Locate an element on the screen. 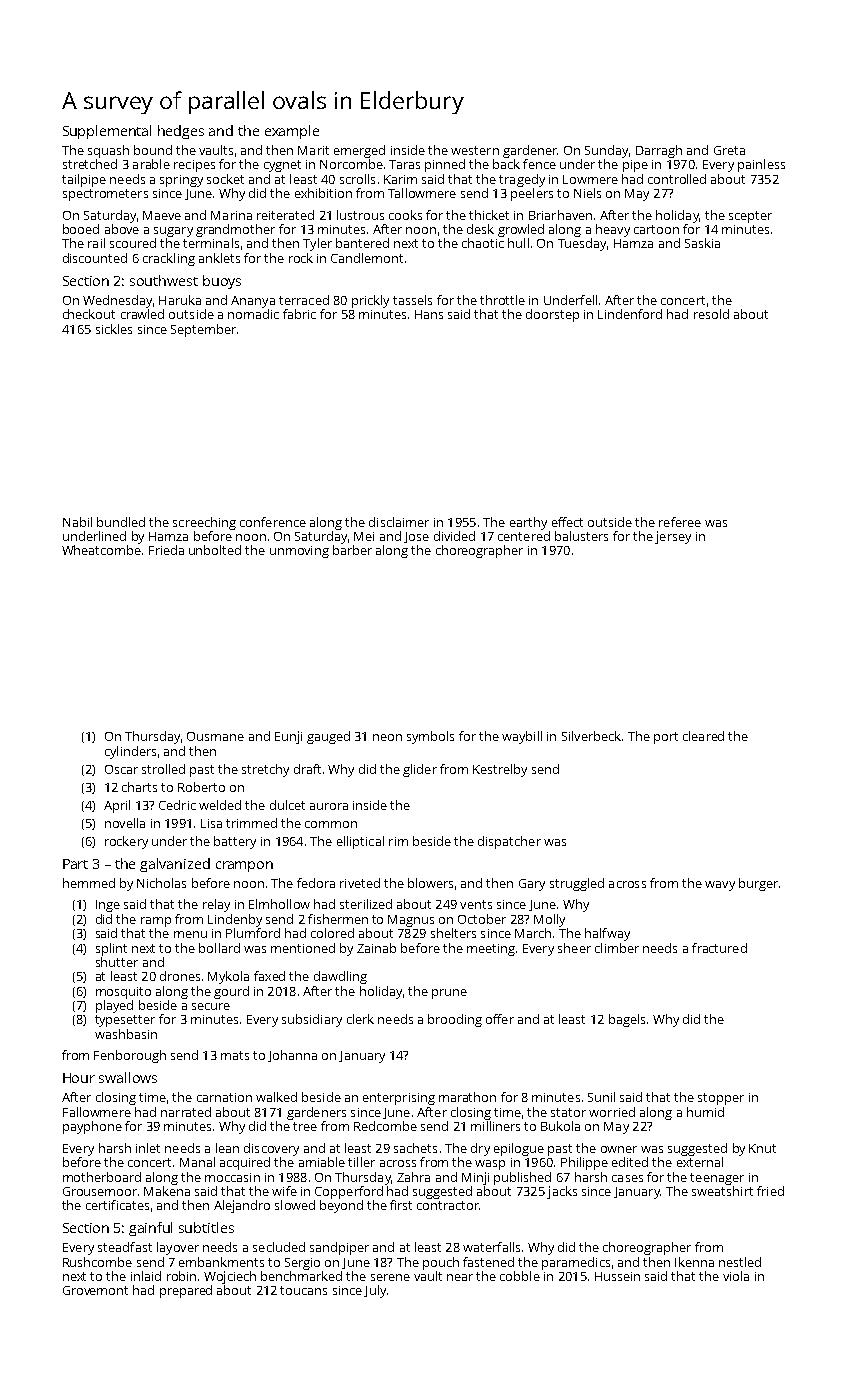 The image size is (849, 1400). moccasin is located at coordinates (232, 1177).
